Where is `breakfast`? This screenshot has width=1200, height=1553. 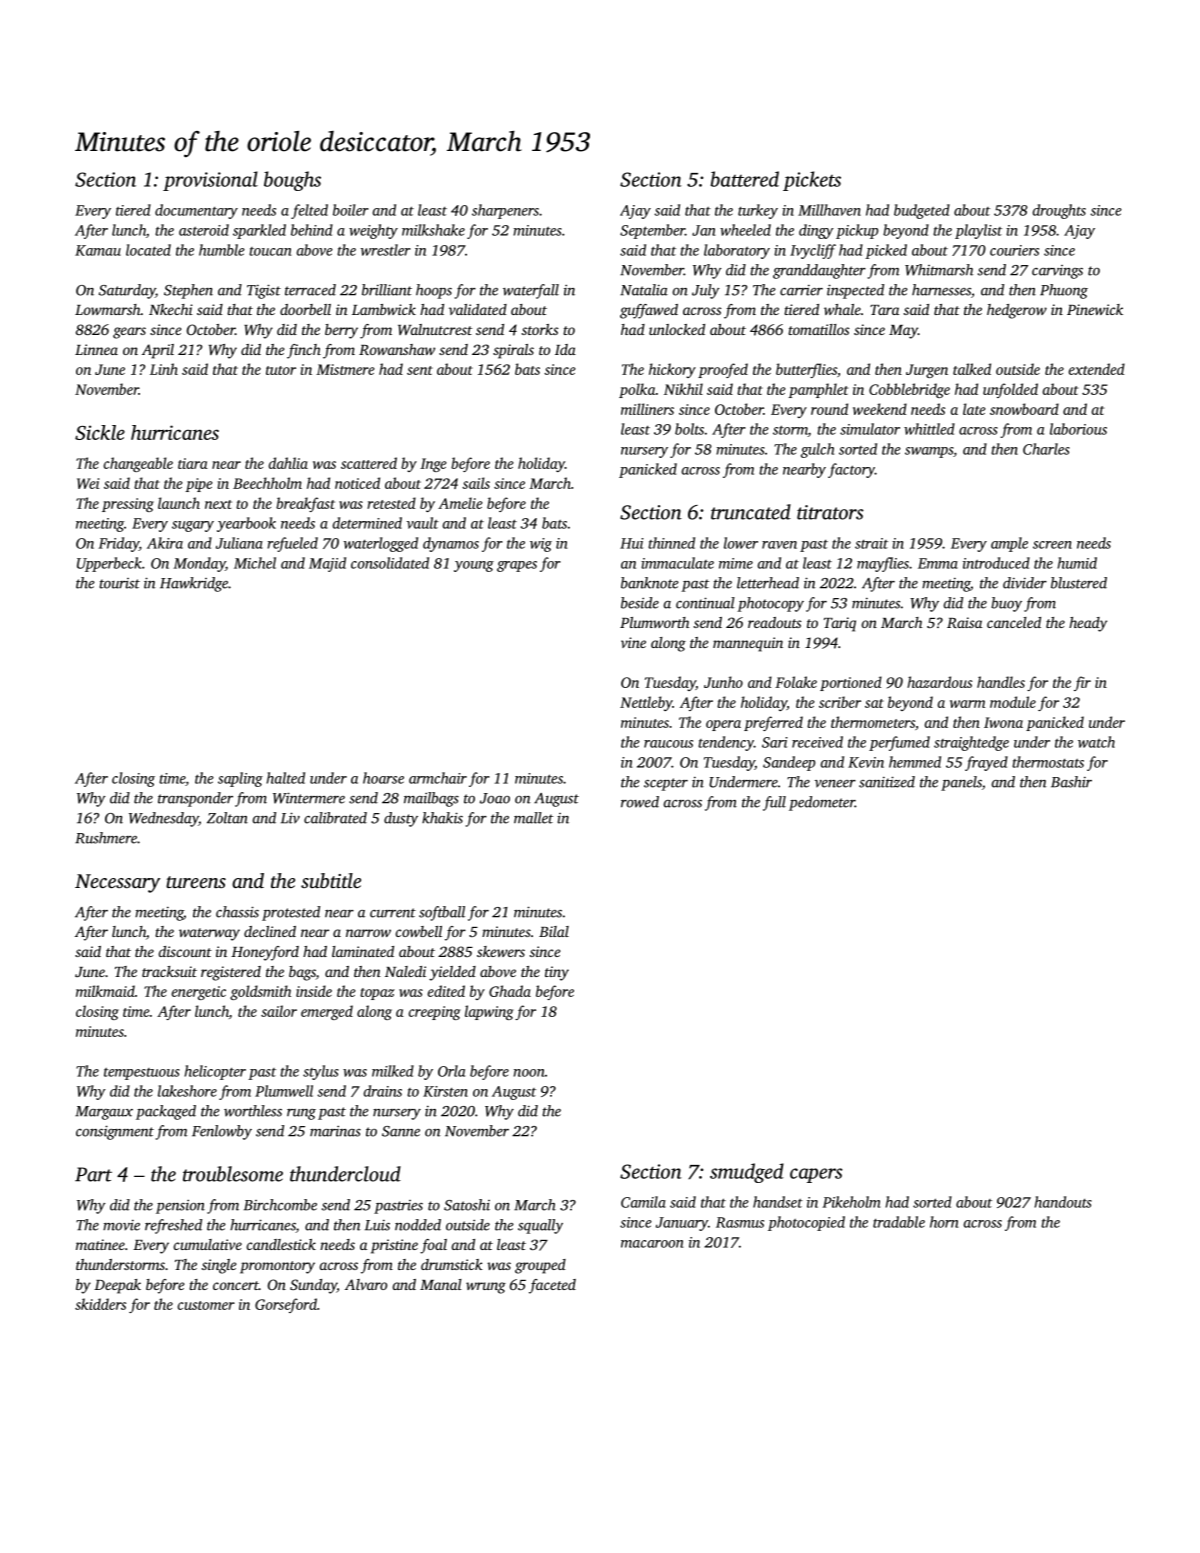 breakfast is located at coordinates (305, 504).
